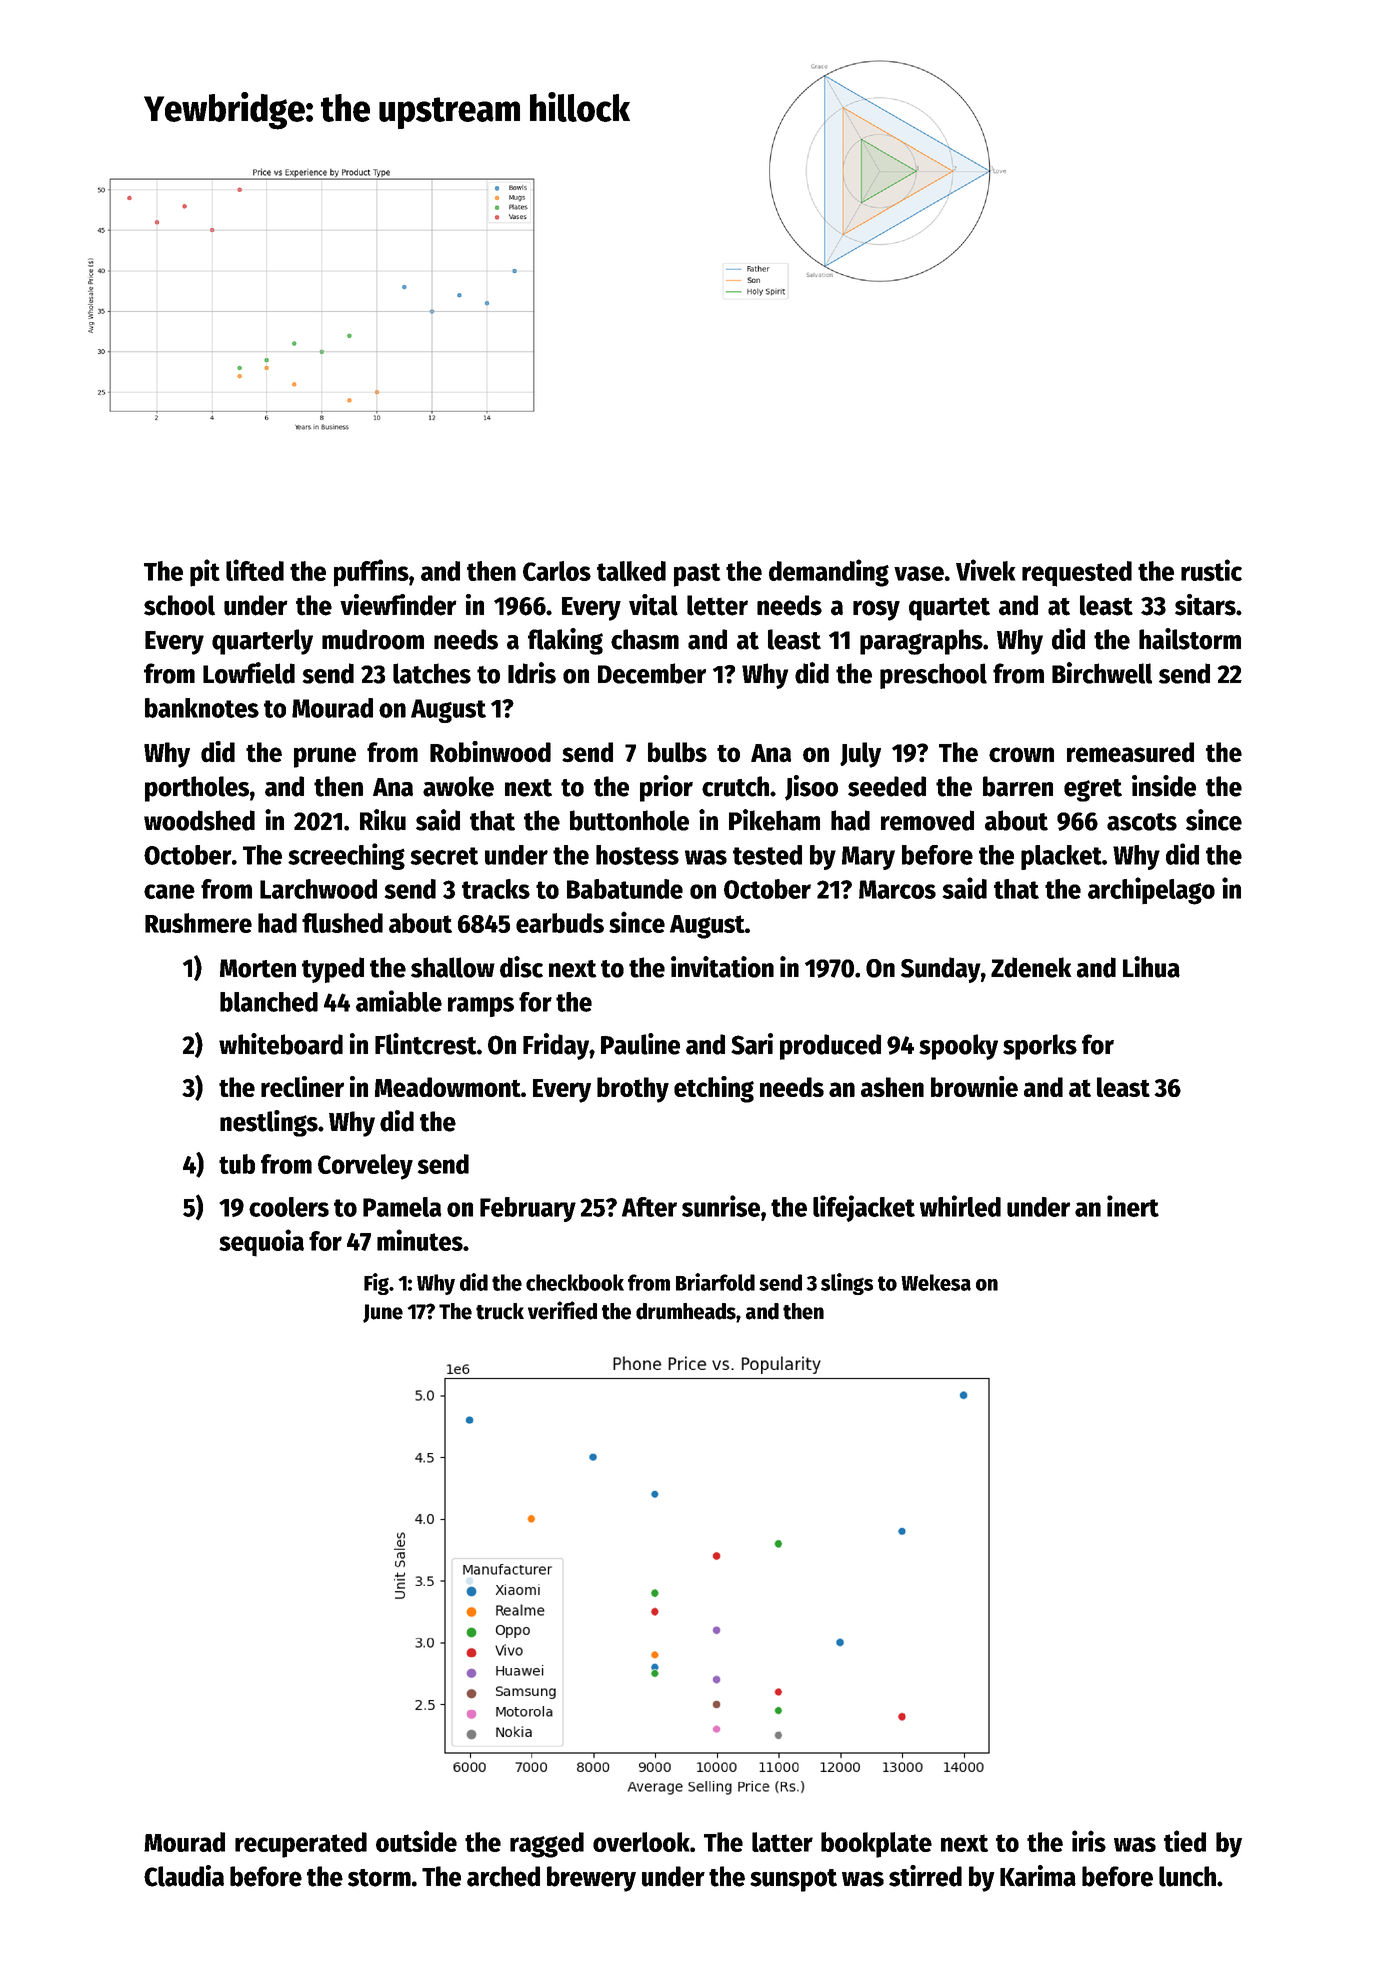 Image resolution: width=1386 pixels, height=1969 pixels. I want to click on slings, so click(847, 1284).
